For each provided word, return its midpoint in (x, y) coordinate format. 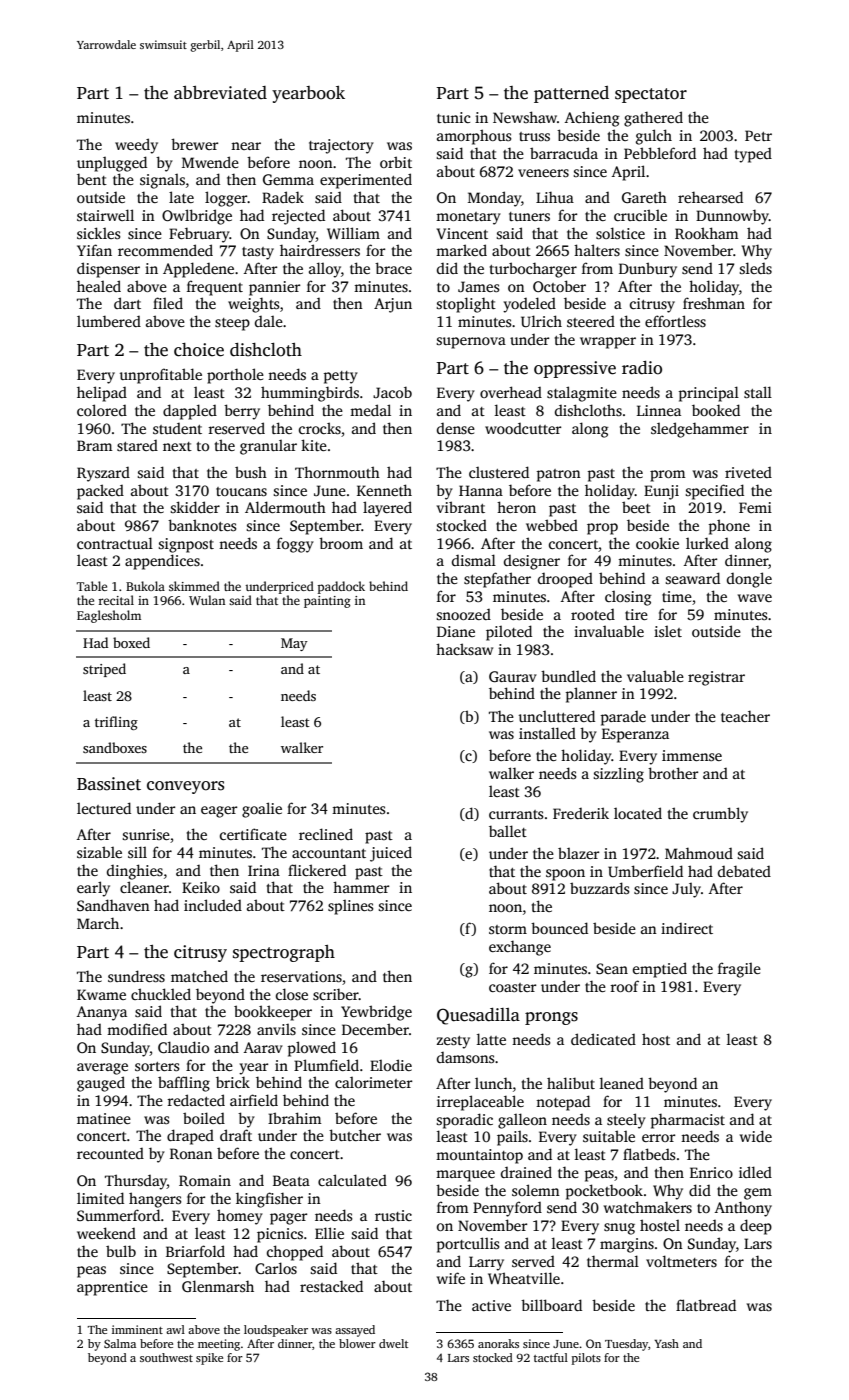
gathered (653, 119)
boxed (131, 642)
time (677, 596)
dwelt (393, 1343)
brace (393, 268)
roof (624, 986)
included (213, 905)
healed (99, 286)
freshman (714, 303)
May (294, 644)
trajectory (341, 146)
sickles (99, 233)
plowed (312, 1049)
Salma (120, 1343)
